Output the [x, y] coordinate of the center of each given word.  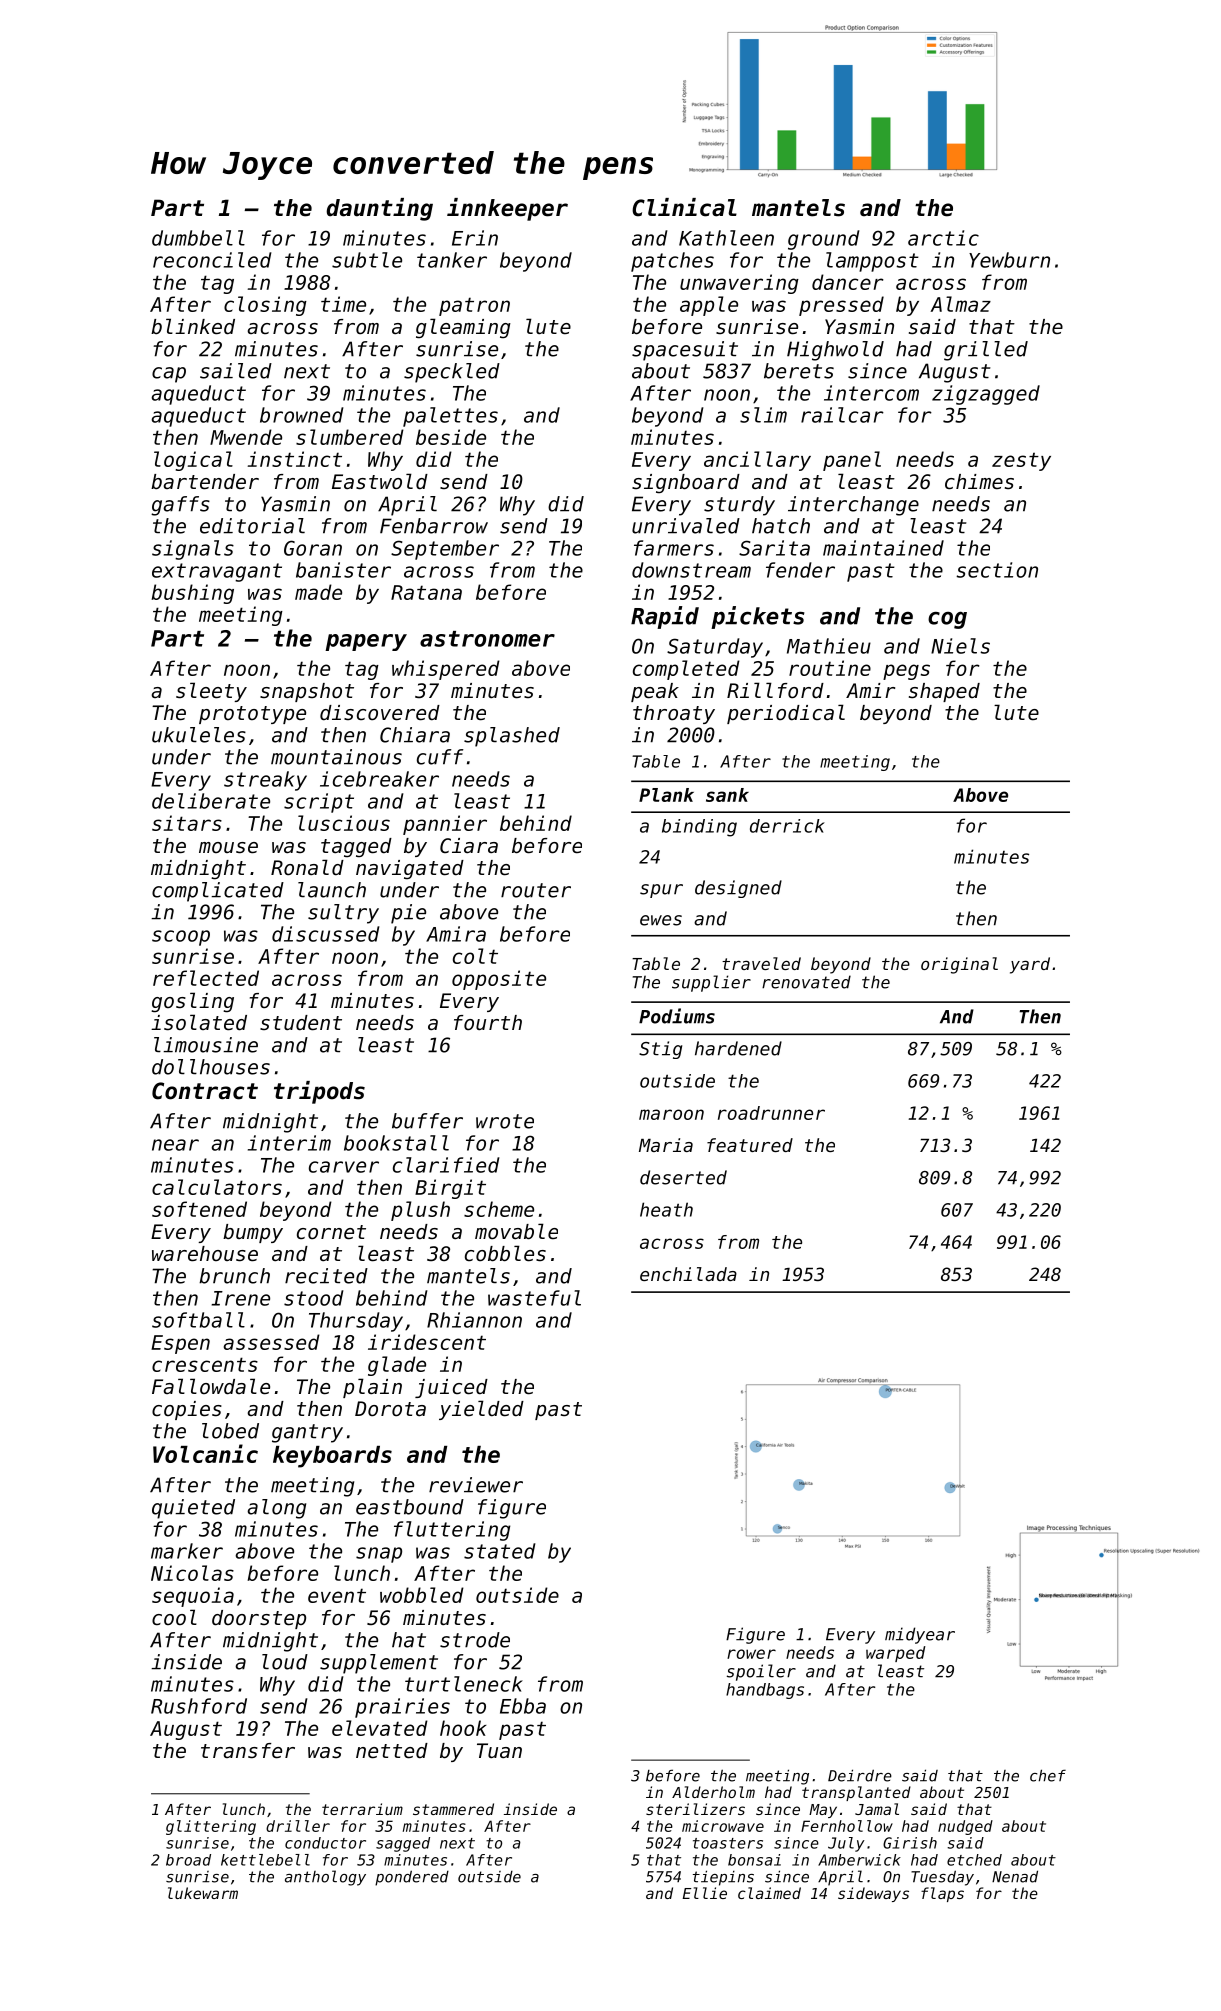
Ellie [704, 1893]
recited [326, 1276]
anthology [325, 1878]
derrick [787, 826]
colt [475, 956]
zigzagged [986, 395]
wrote [505, 1121]
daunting [379, 209]
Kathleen [726, 238]
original [959, 965]
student [301, 1023]
